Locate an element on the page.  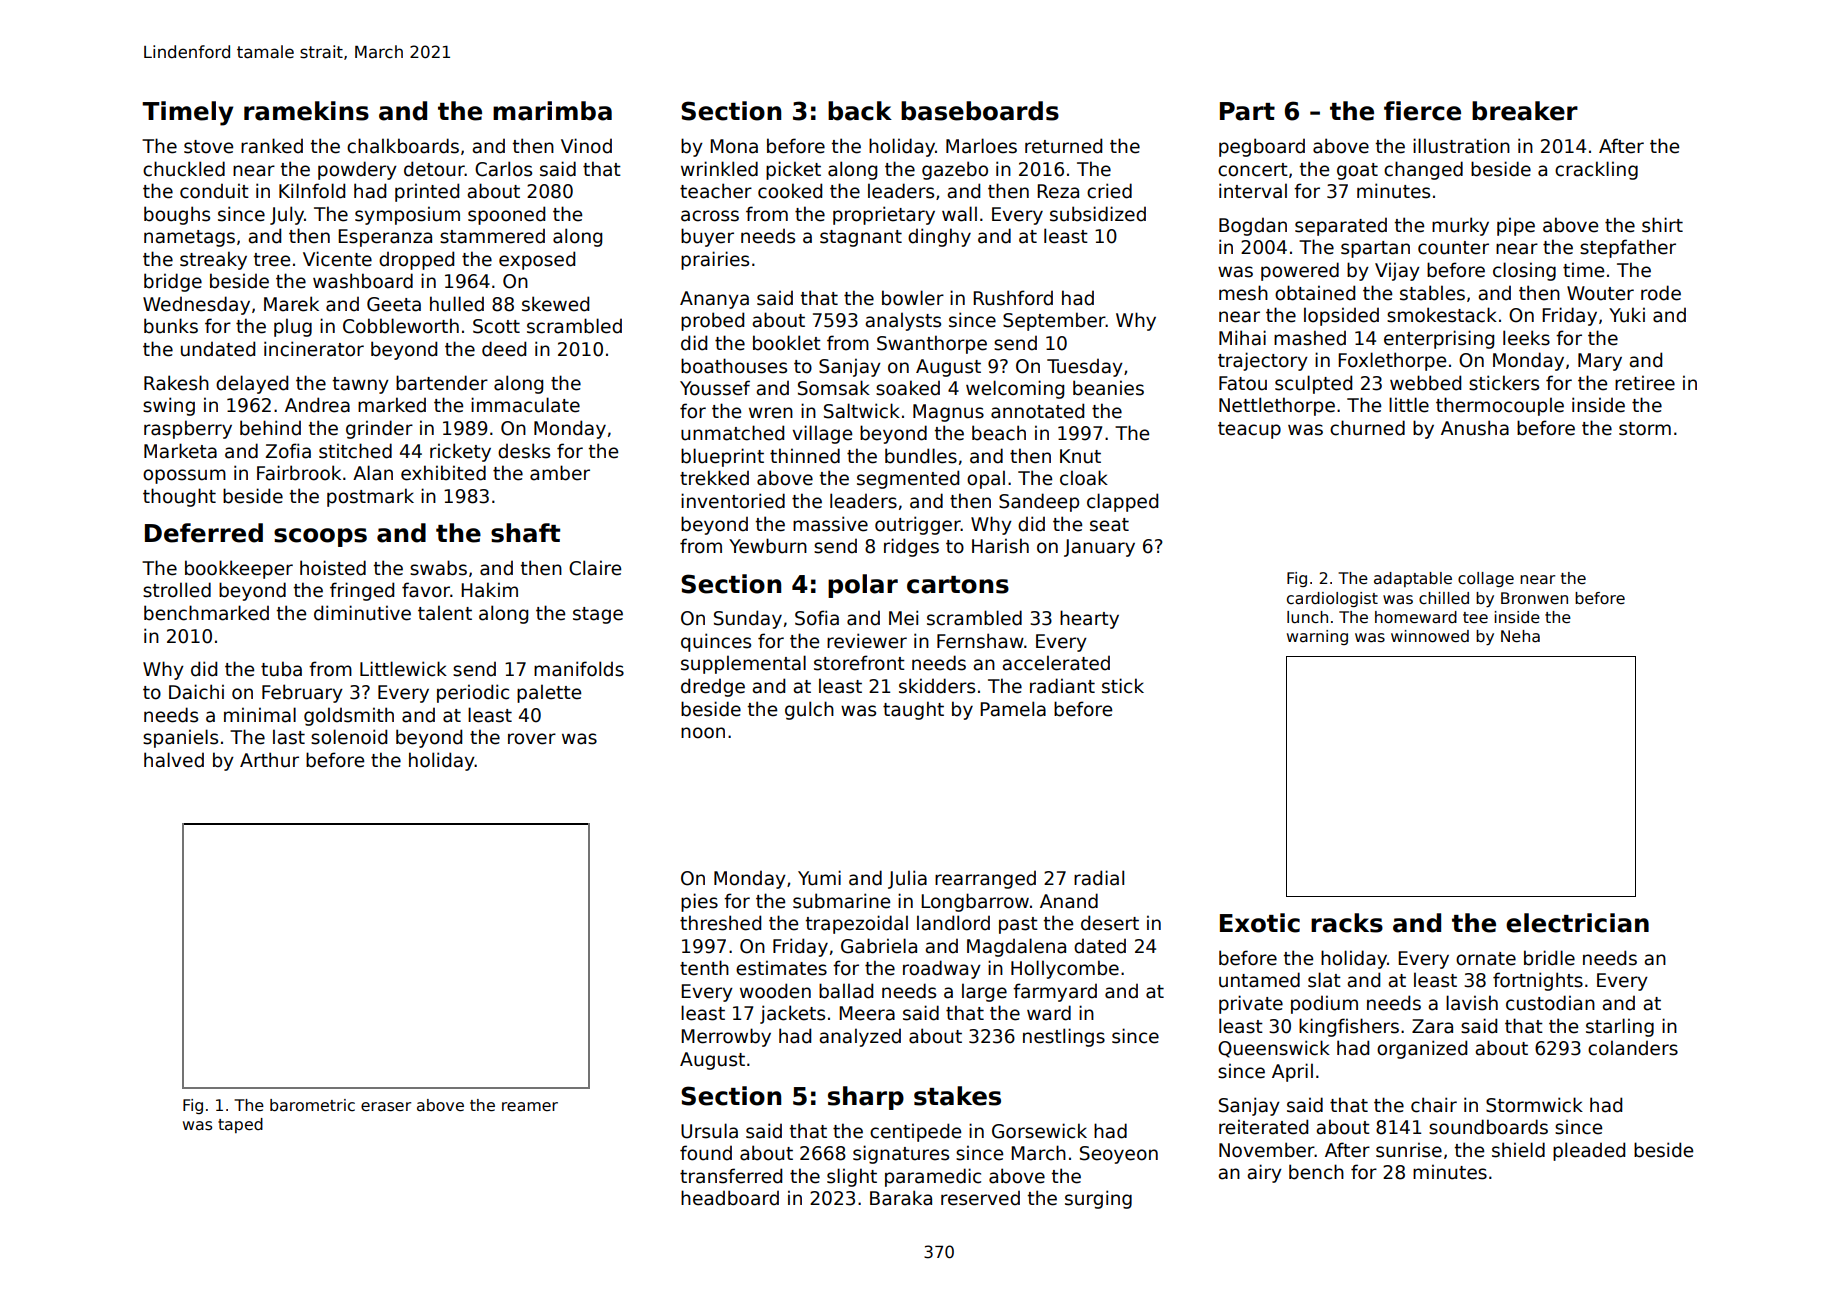
breaker is located at coordinates (1525, 111).
